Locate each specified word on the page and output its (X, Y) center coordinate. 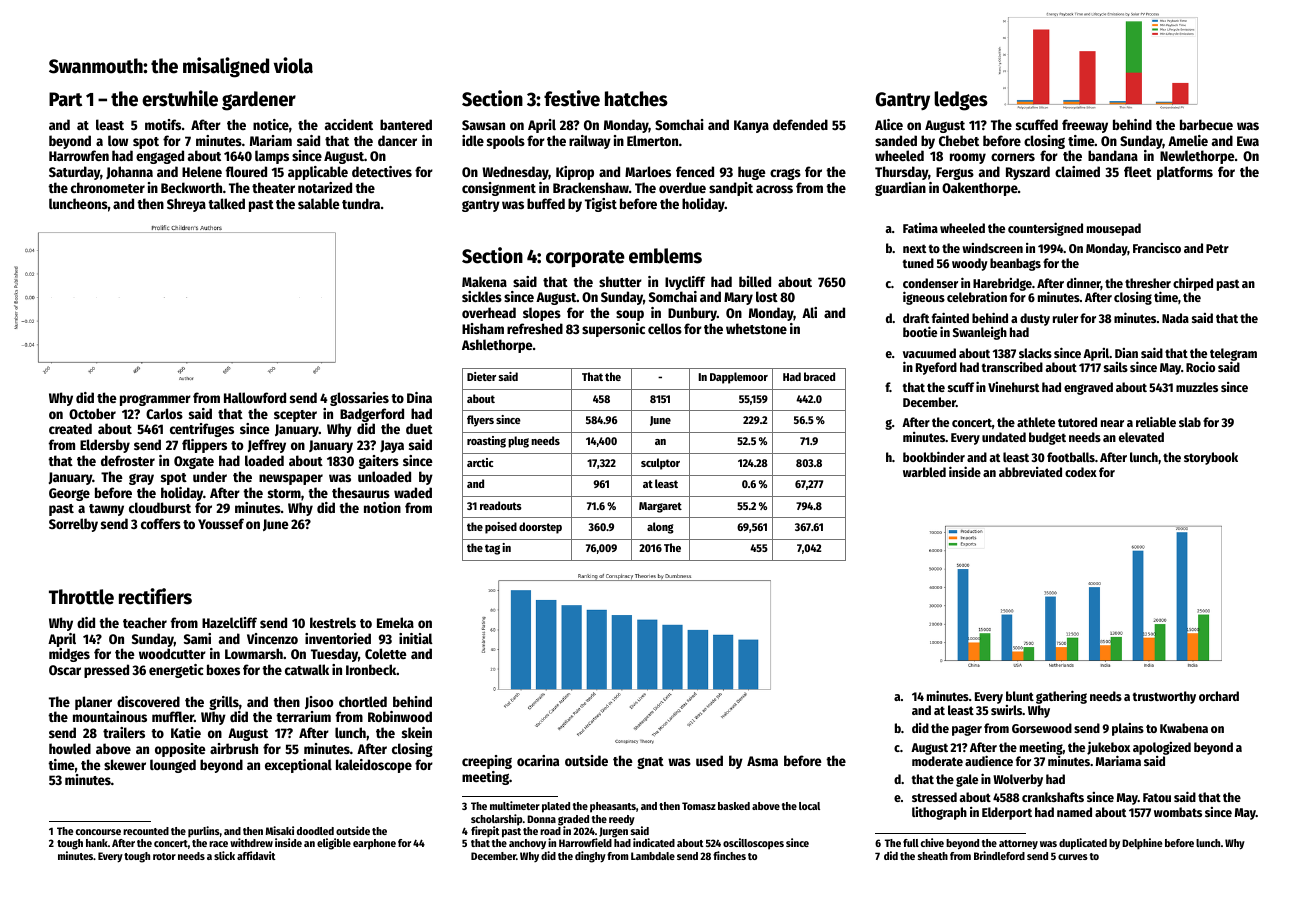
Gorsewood (1042, 728)
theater (273, 187)
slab (1190, 422)
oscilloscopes (753, 844)
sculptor (660, 464)
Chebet (959, 140)
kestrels (333, 622)
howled (70, 748)
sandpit (731, 189)
